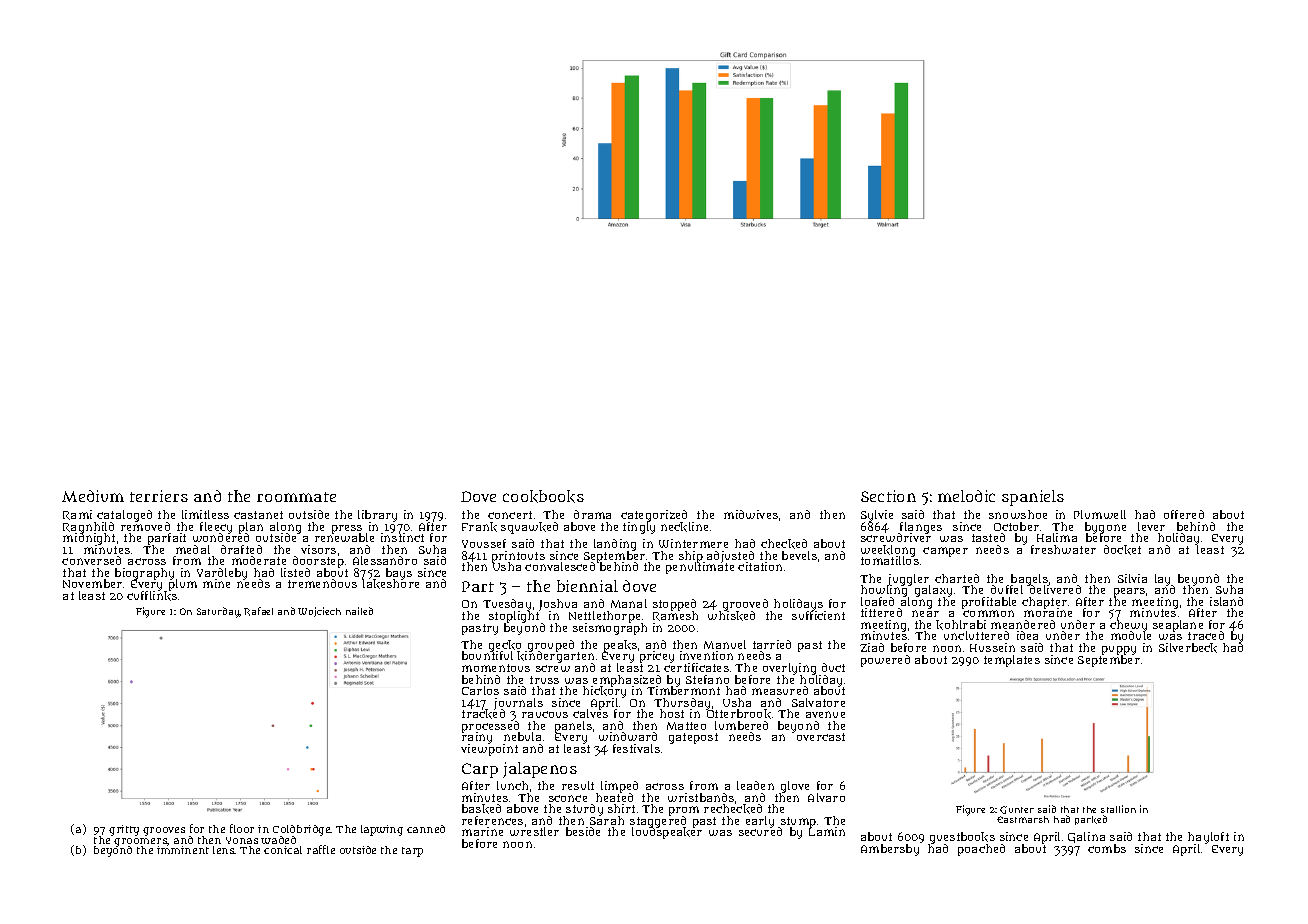 The image size is (1308, 924). I want to click on lapwing, so click(382, 830).
